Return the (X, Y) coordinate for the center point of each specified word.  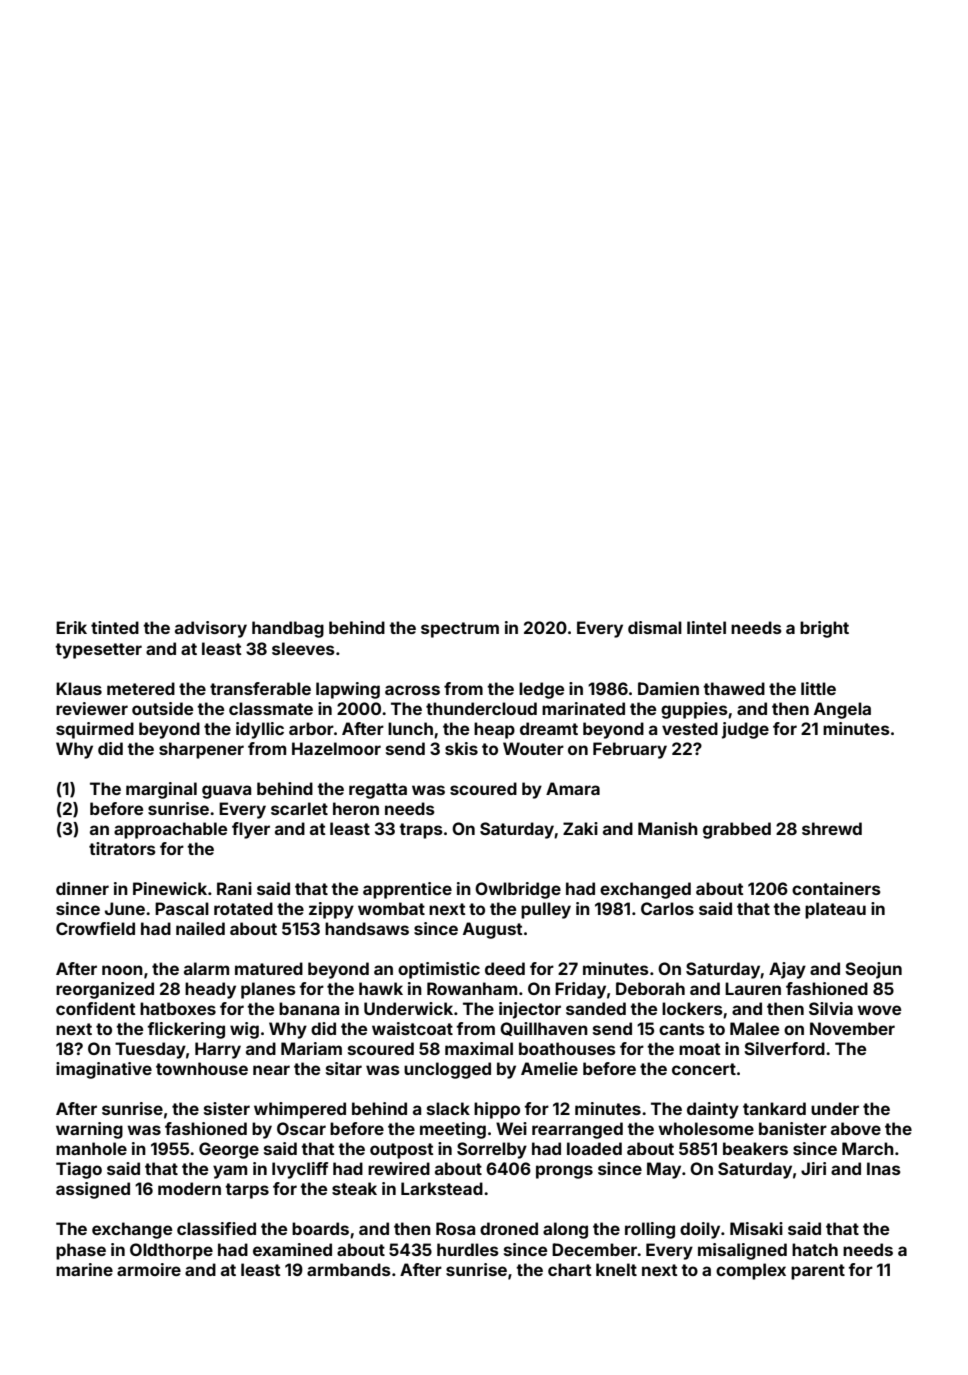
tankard (774, 1108)
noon (122, 970)
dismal (655, 627)
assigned (93, 1190)
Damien (668, 688)
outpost (402, 1151)
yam (230, 1172)
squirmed (95, 730)
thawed (734, 688)
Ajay (787, 970)
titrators (122, 848)
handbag (288, 629)
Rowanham (472, 988)
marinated (583, 708)
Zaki (580, 828)
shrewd (832, 828)
